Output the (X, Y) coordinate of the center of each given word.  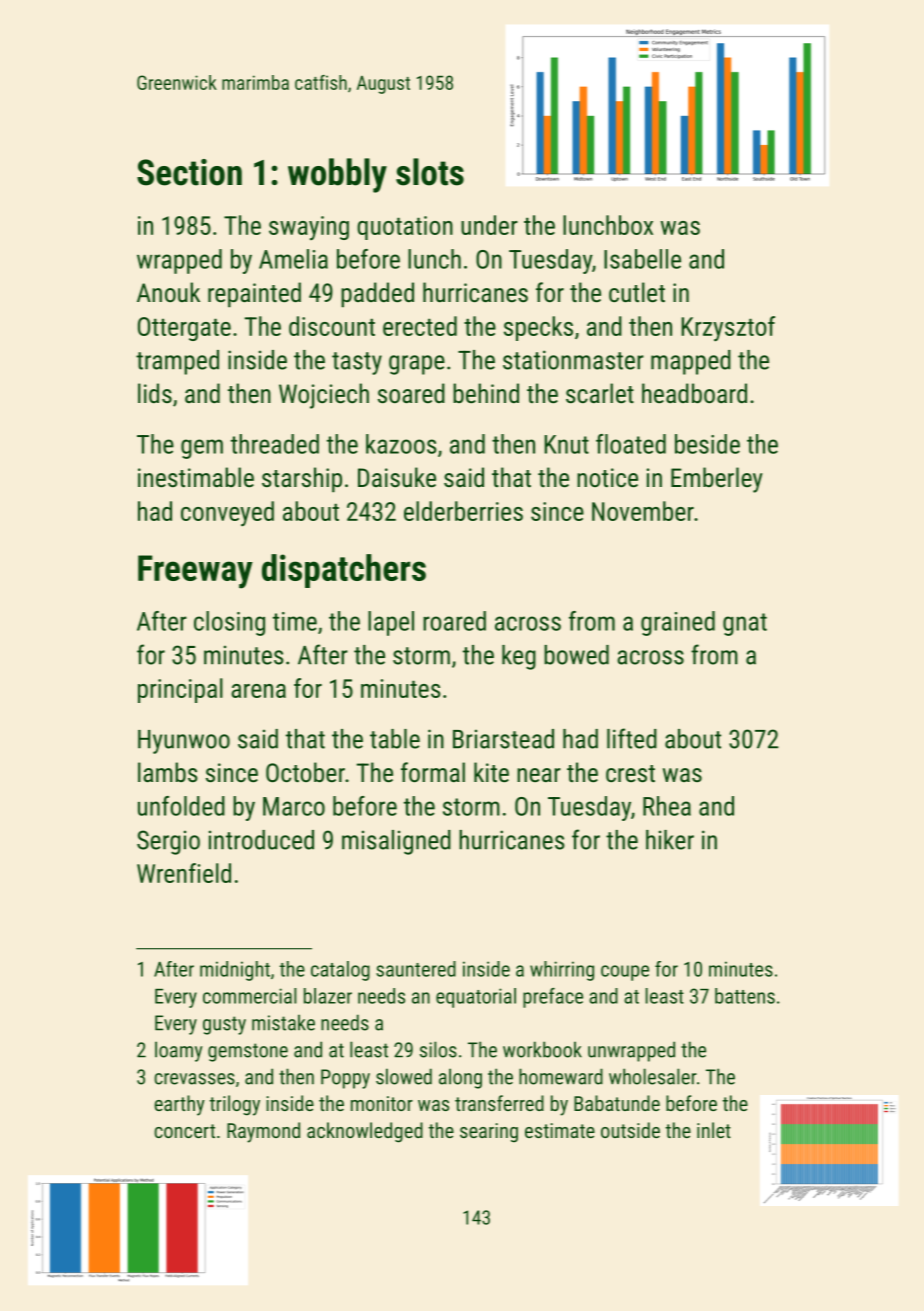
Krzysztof (728, 328)
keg (519, 657)
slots (430, 172)
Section (189, 172)
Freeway (195, 572)
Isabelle (642, 259)
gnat (745, 624)
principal (180, 690)
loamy (179, 1051)
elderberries (463, 511)
